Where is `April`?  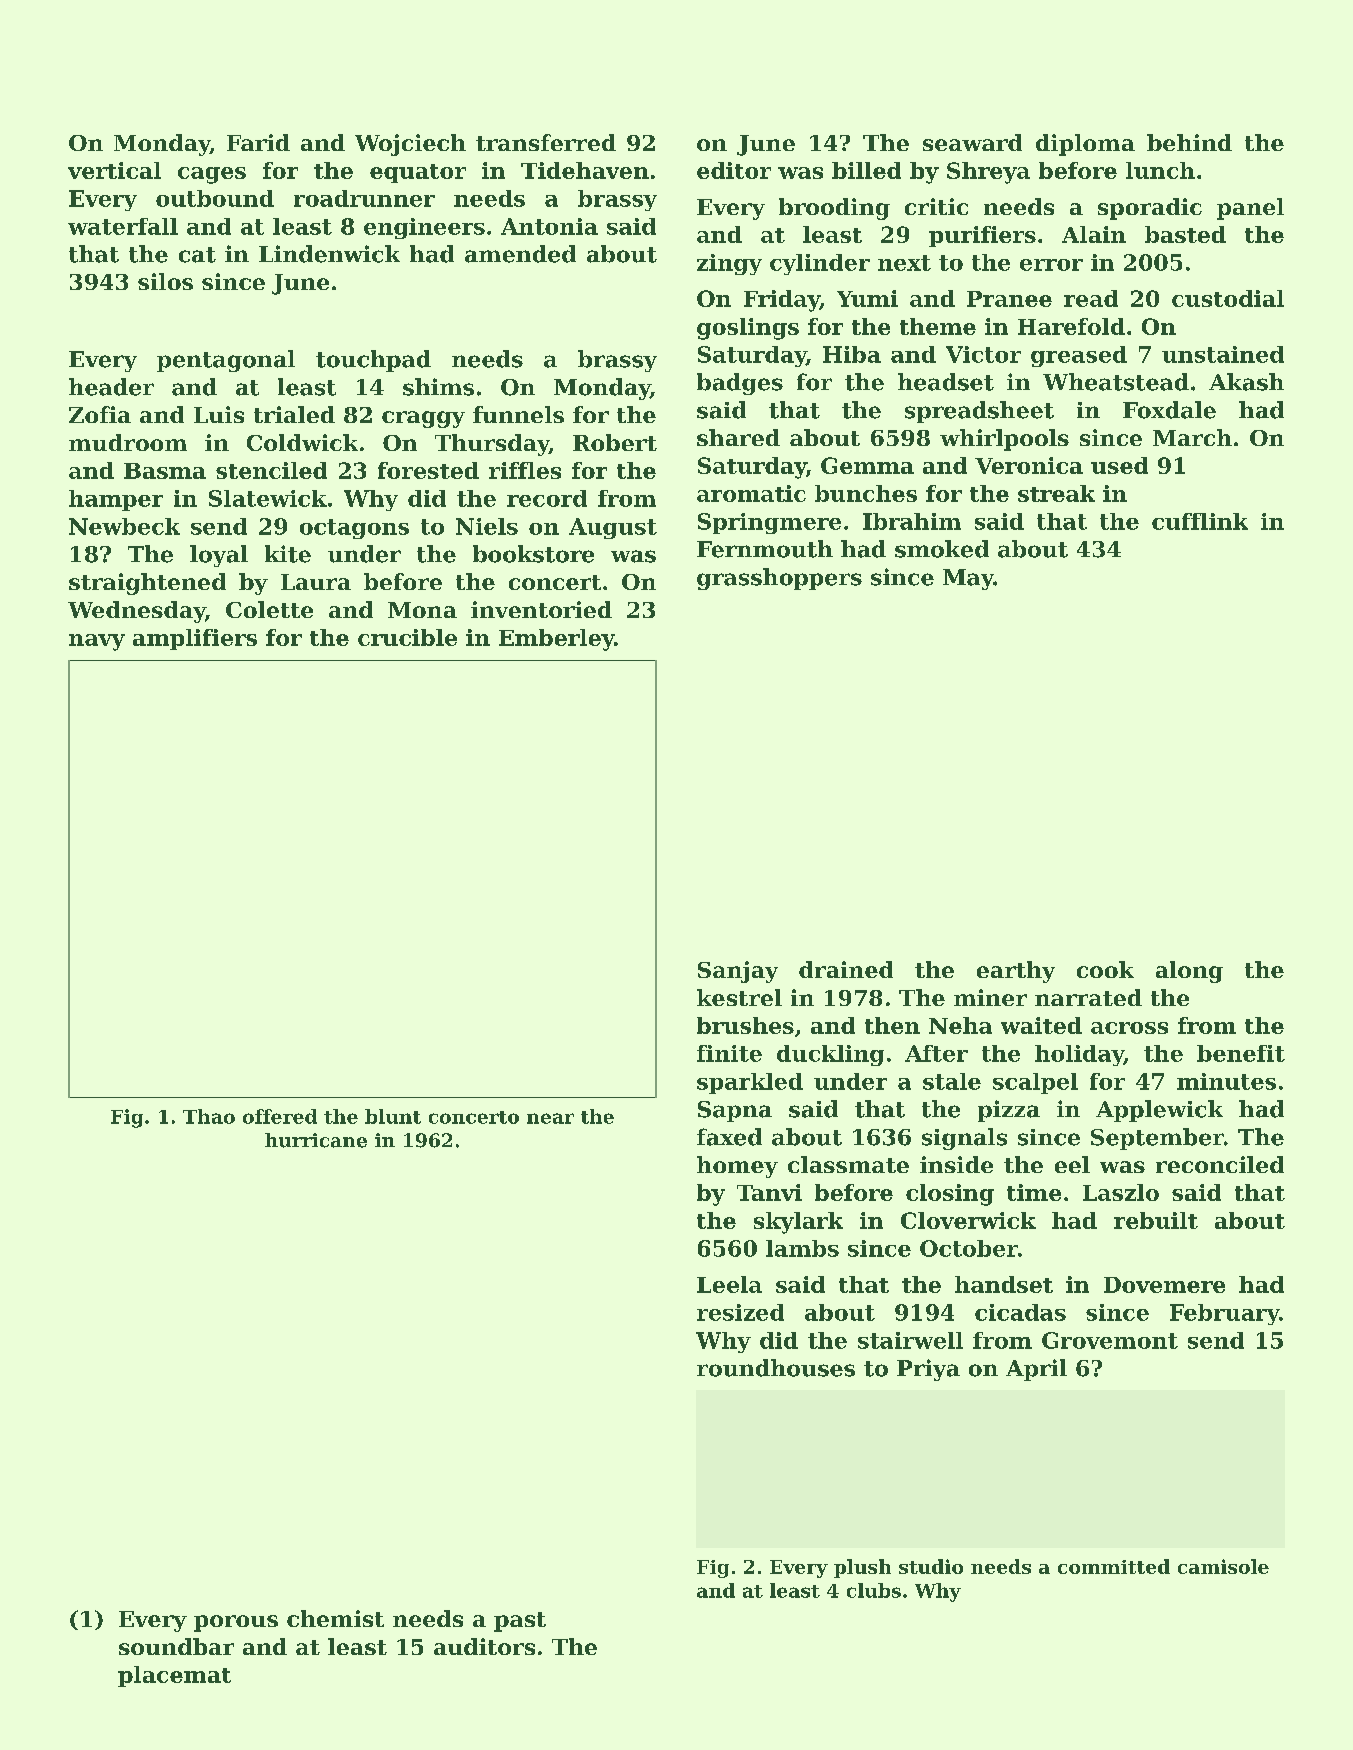
April is located at coordinates (1036, 1370).
